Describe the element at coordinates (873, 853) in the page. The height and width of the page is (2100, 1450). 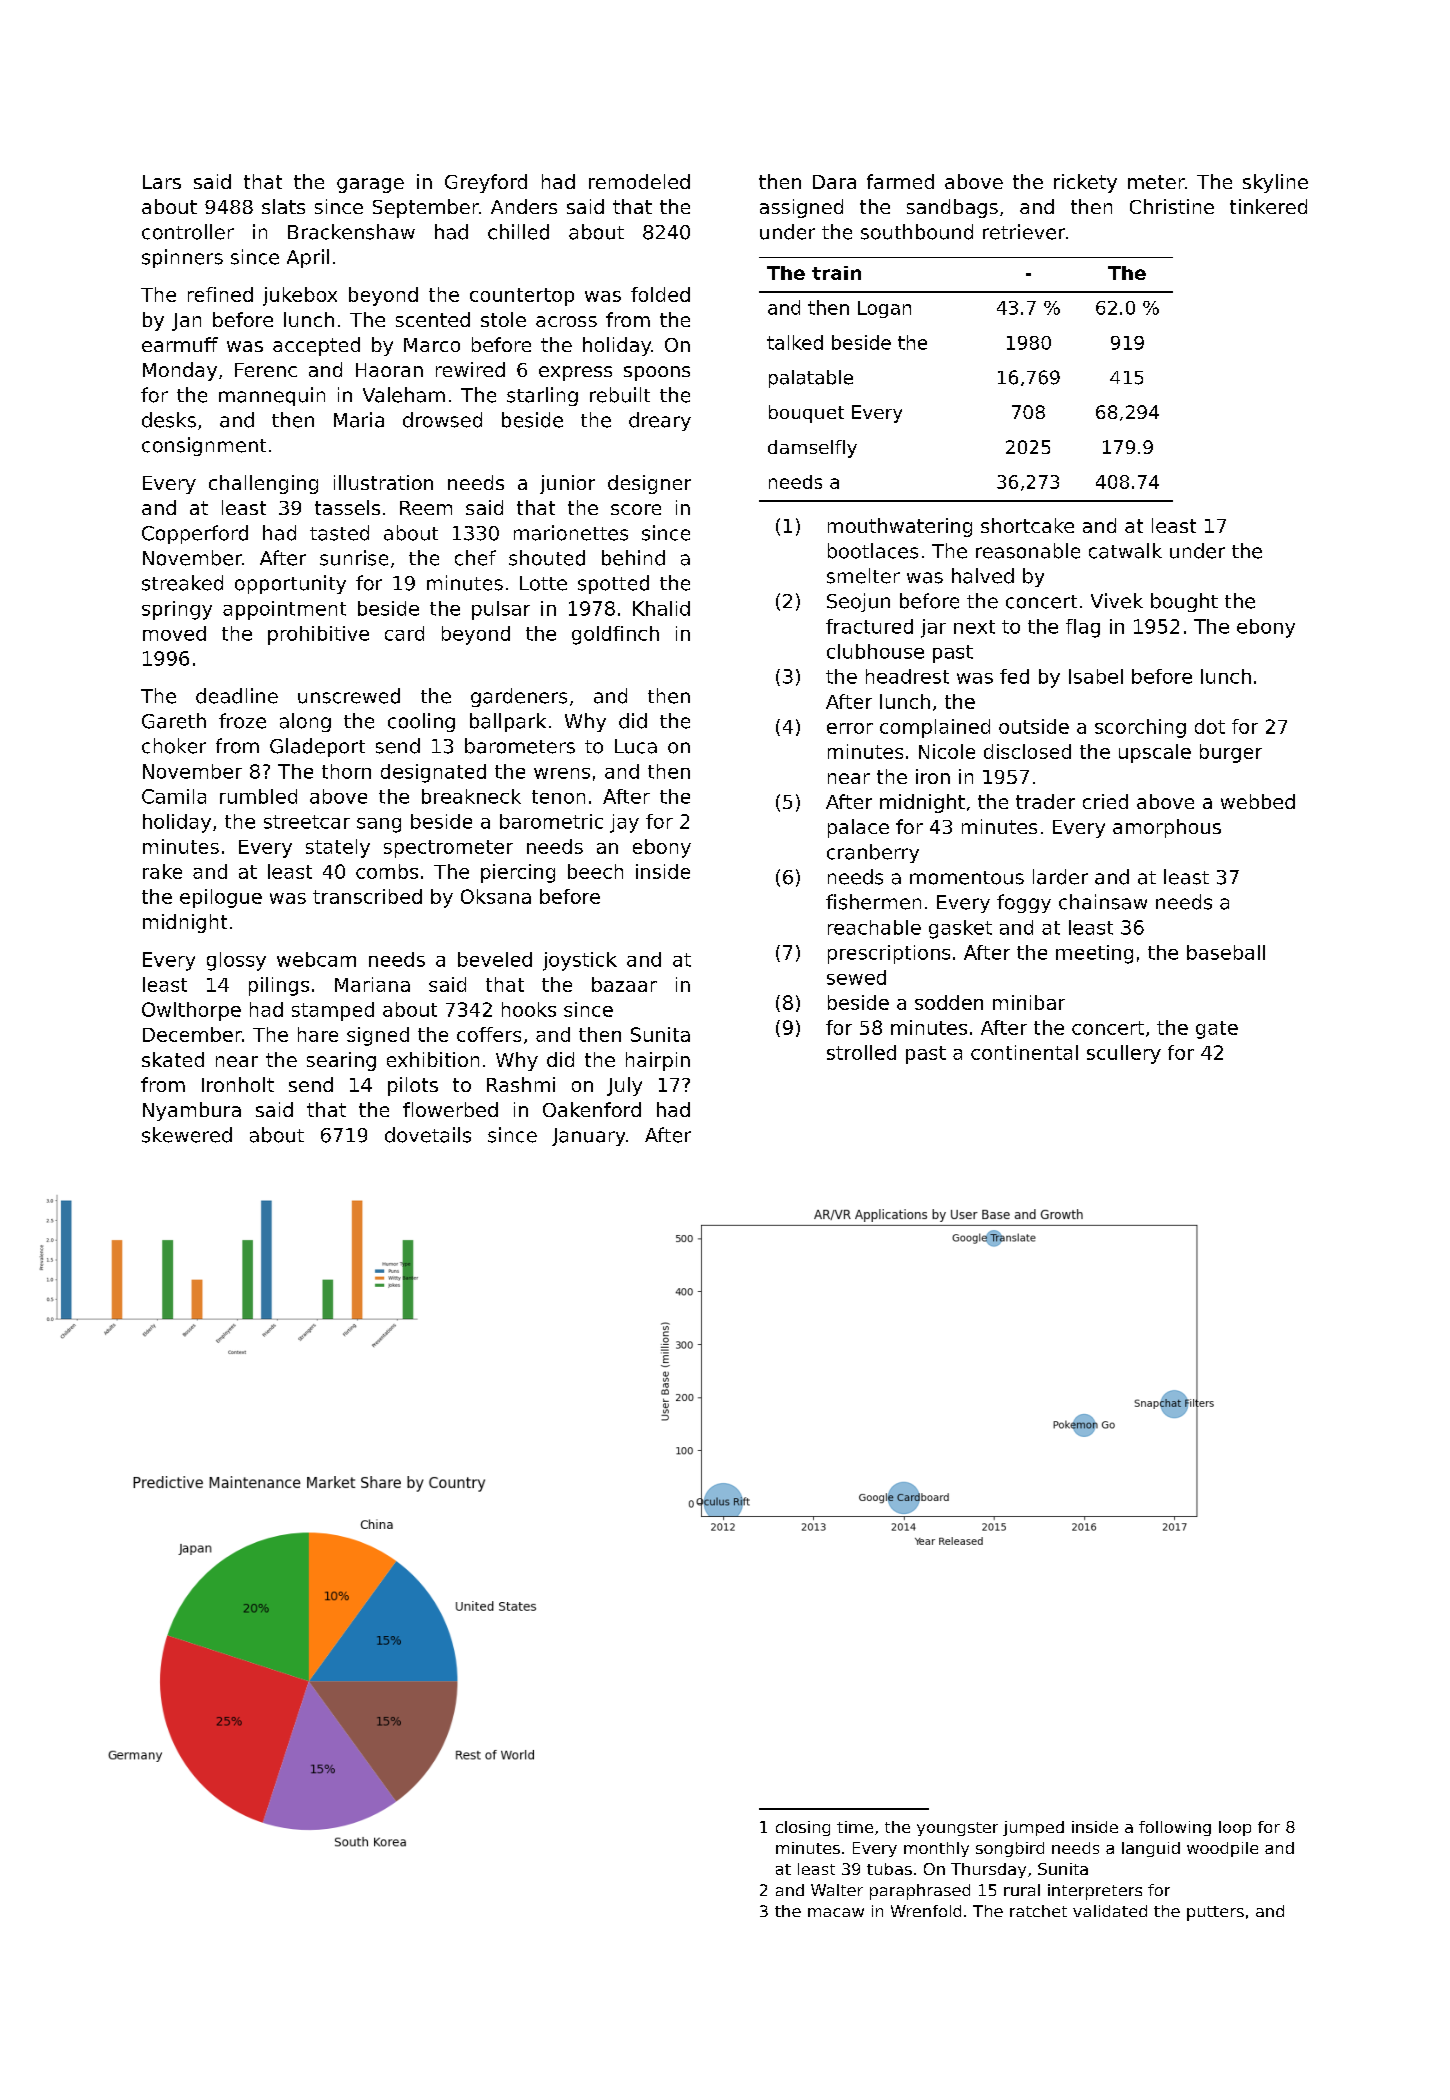
I see `cranberry` at that location.
